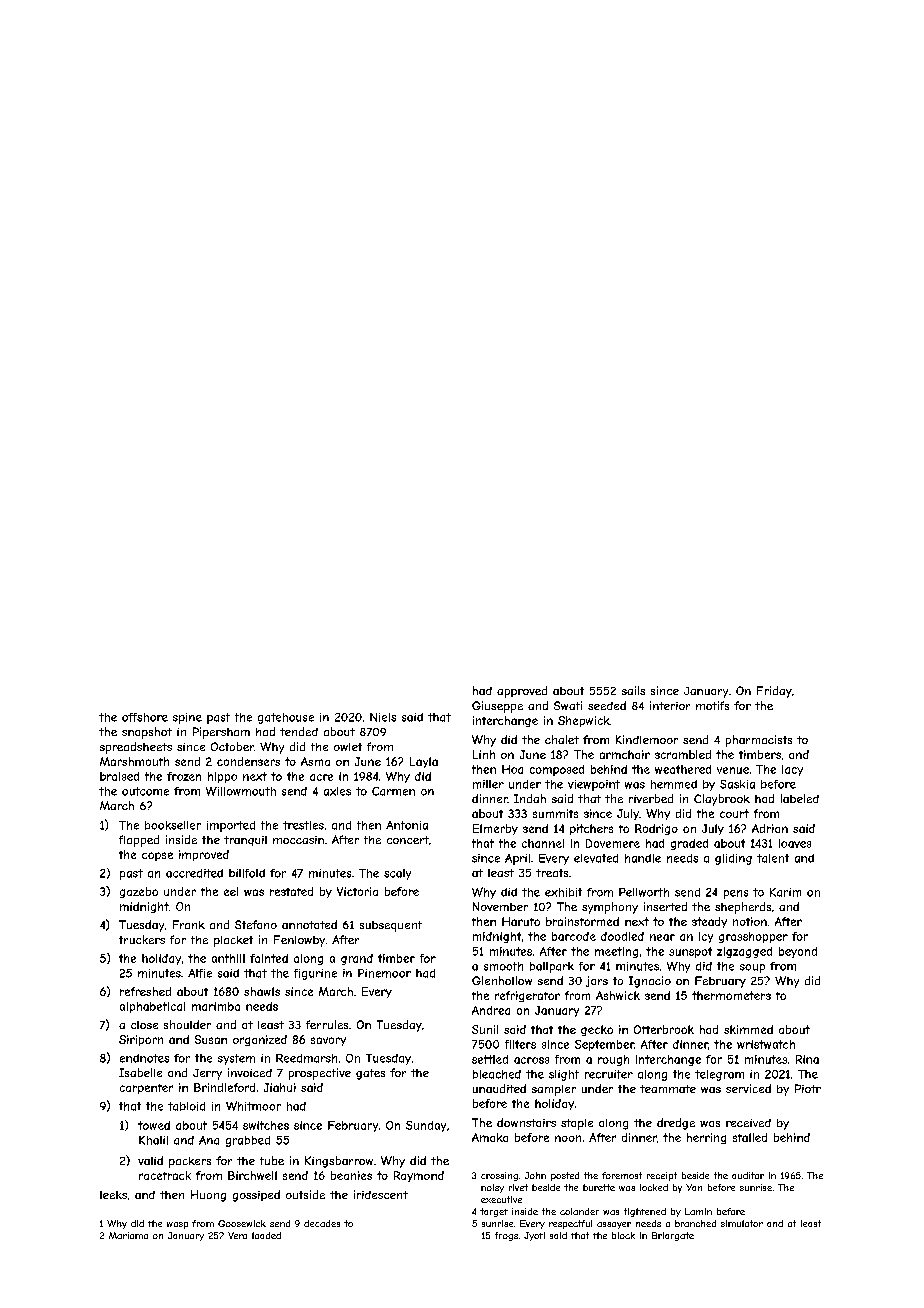  I want to click on Friday, so click(774, 692).
